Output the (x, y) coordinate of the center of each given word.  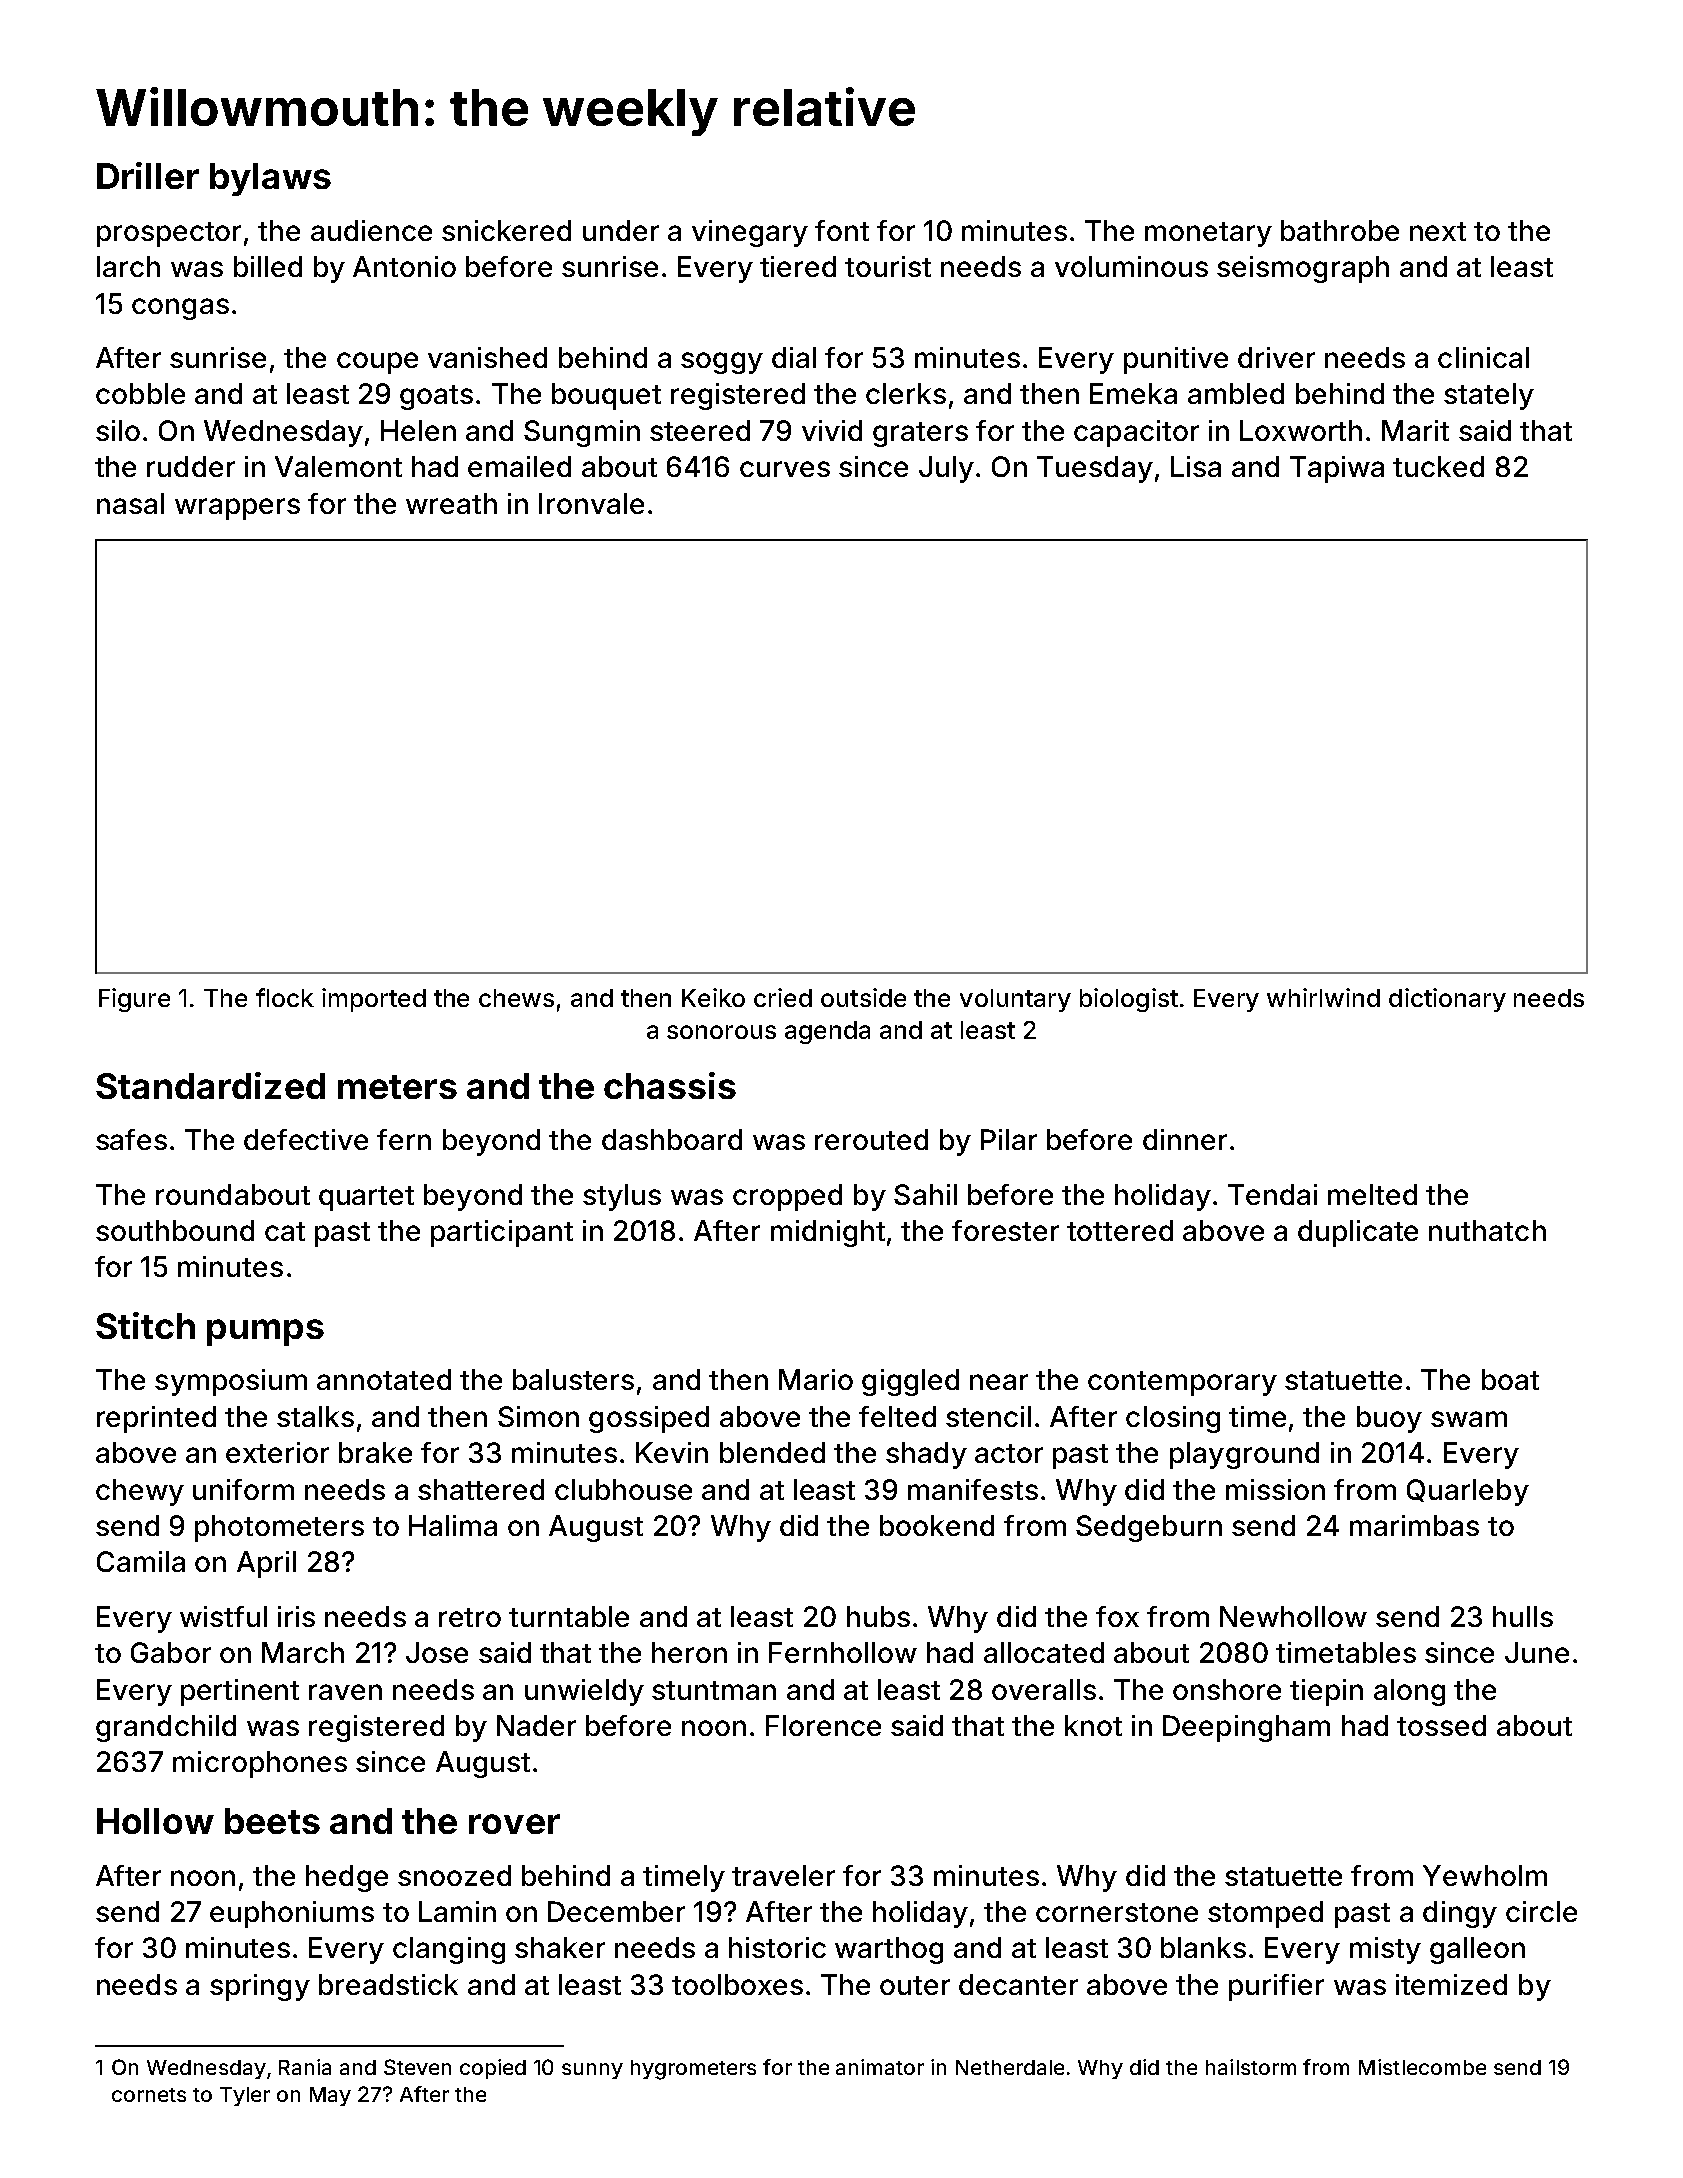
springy (260, 1987)
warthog (889, 1950)
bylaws (270, 179)
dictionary (1447, 1000)
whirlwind (1323, 997)
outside (863, 997)
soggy (722, 363)
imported (374, 1000)
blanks (1203, 1947)
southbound (175, 1230)
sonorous (721, 1032)
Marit (1415, 430)
